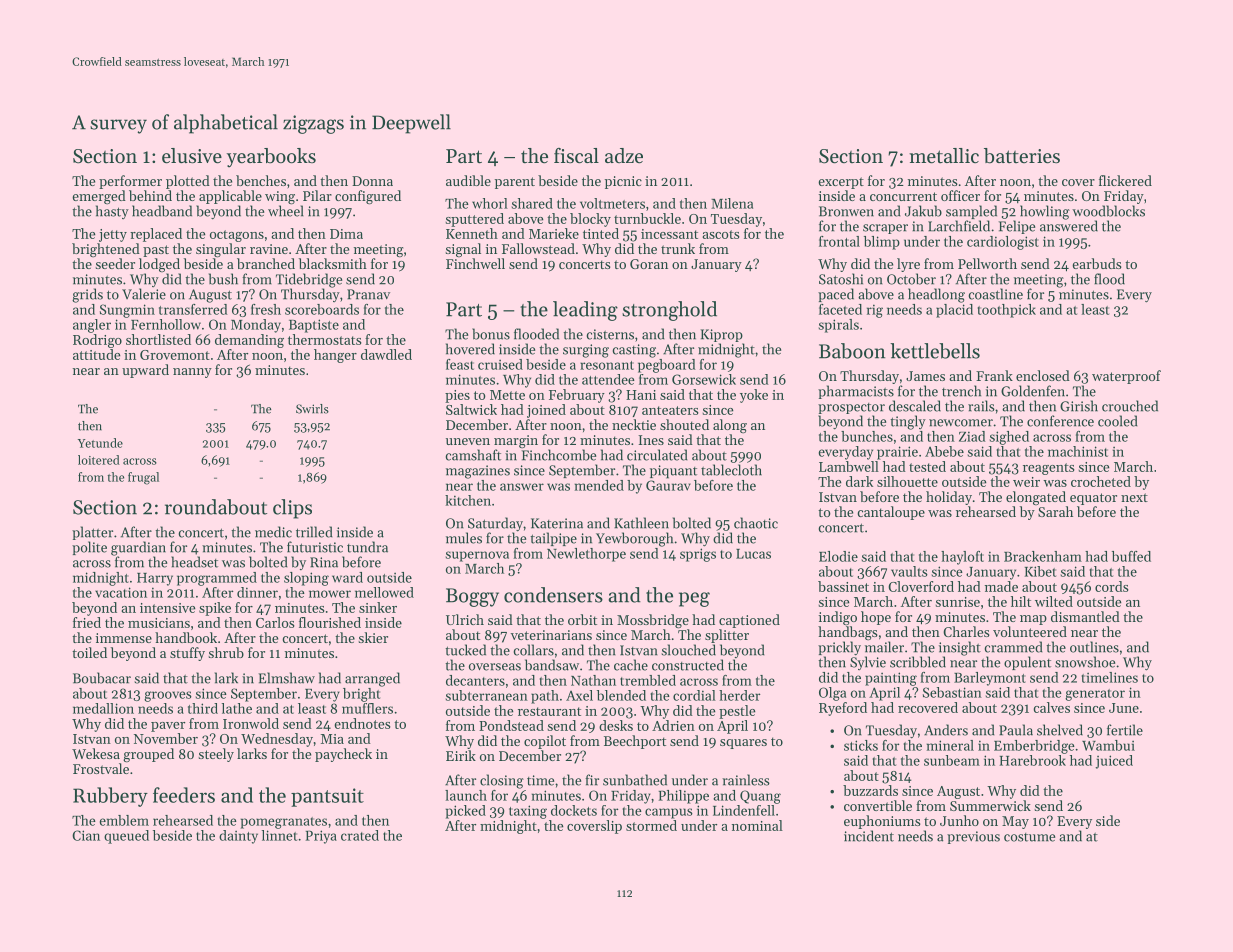 This screenshot has width=1233, height=952. What do you see at coordinates (1108, 745) in the screenshot?
I see `Wambui` at bounding box center [1108, 745].
